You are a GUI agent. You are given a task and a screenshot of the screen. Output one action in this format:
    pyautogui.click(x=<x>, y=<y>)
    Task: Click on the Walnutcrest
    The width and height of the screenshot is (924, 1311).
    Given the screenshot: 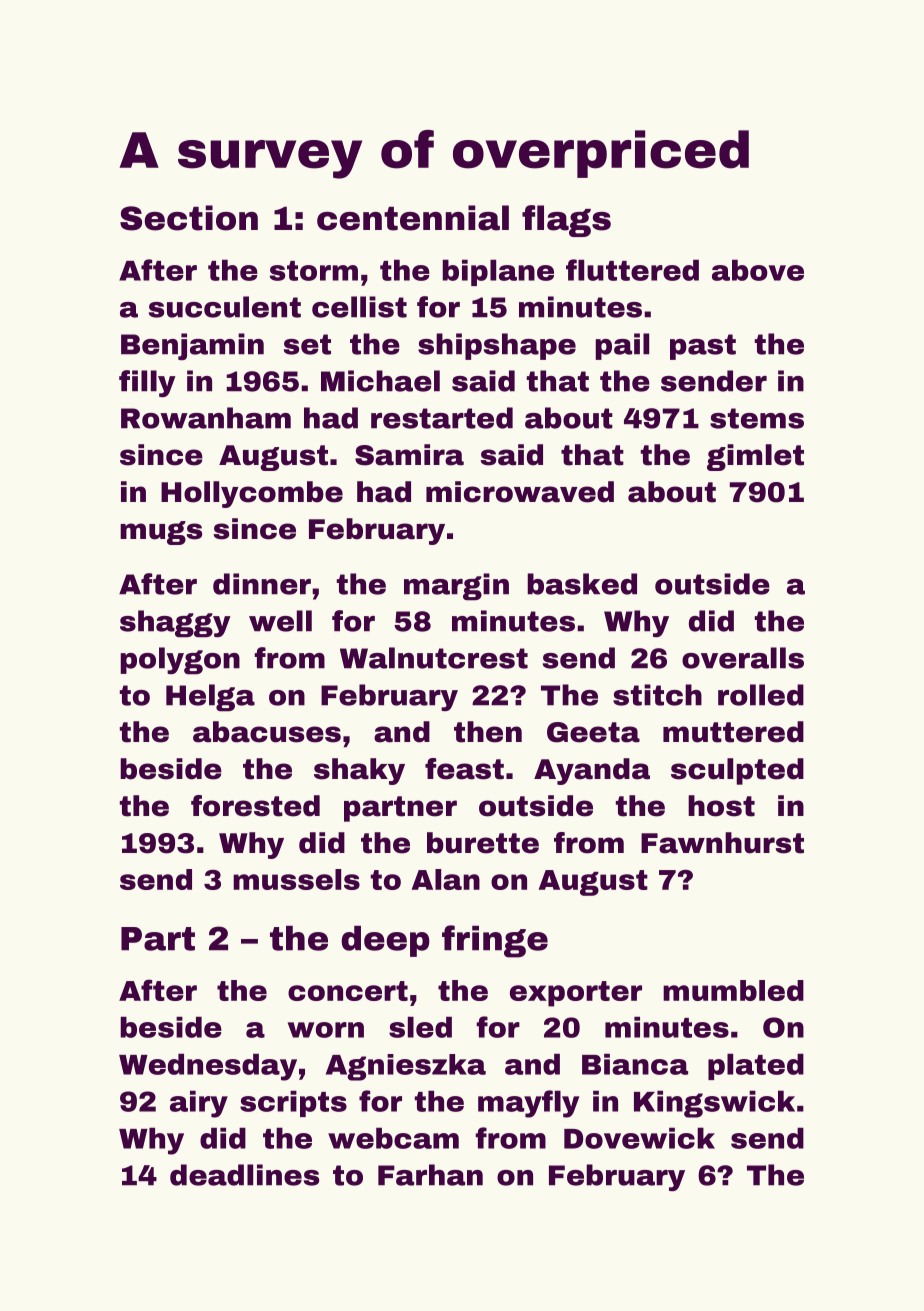 What is the action you would take?
    pyautogui.click(x=434, y=658)
